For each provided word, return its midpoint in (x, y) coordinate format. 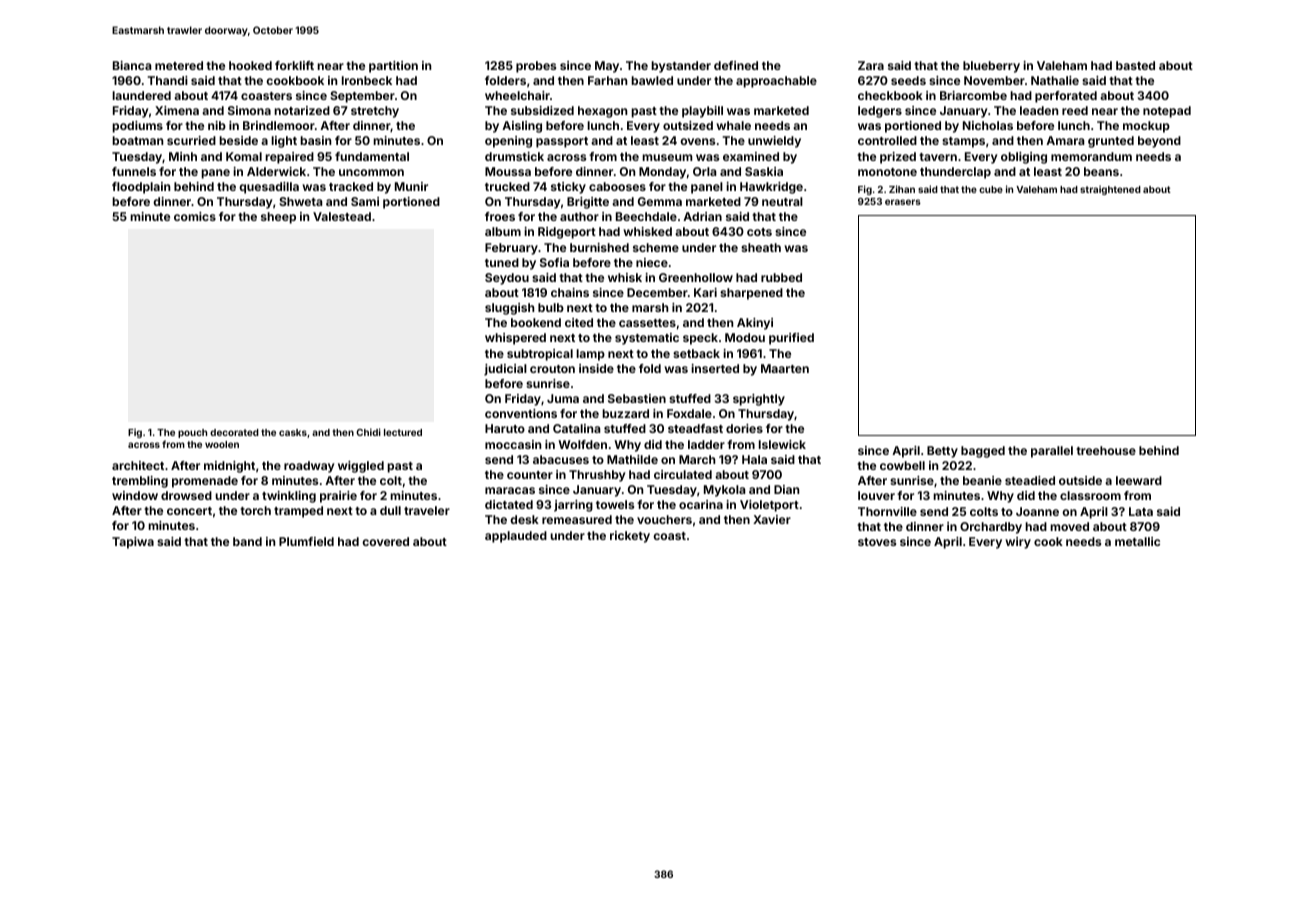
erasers (903, 202)
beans (1101, 171)
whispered (515, 339)
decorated (234, 432)
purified (791, 339)
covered (385, 541)
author (579, 216)
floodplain (141, 188)
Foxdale (689, 413)
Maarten (785, 368)
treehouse (1106, 450)
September (362, 97)
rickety (630, 537)
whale (733, 125)
